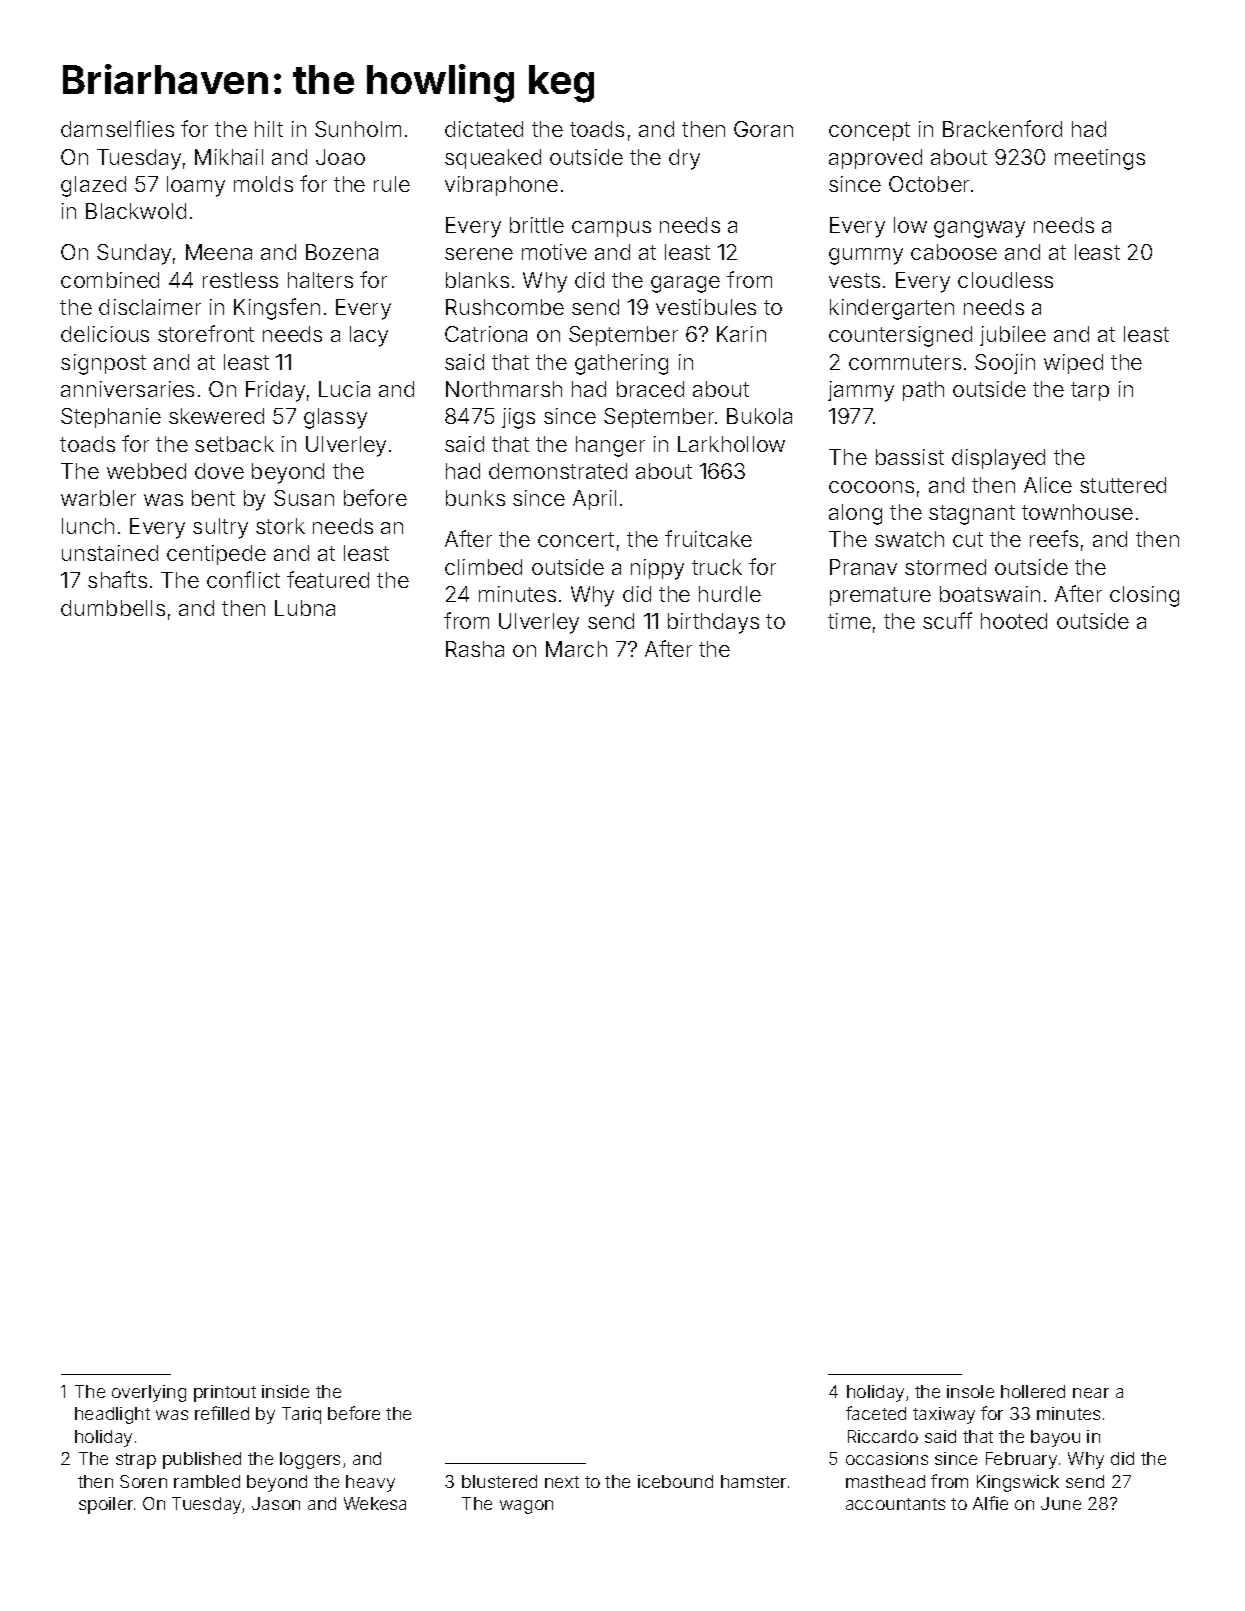 The width and height of the screenshot is (1245, 1611). What do you see at coordinates (475, 649) in the screenshot?
I see `Rasha` at bounding box center [475, 649].
